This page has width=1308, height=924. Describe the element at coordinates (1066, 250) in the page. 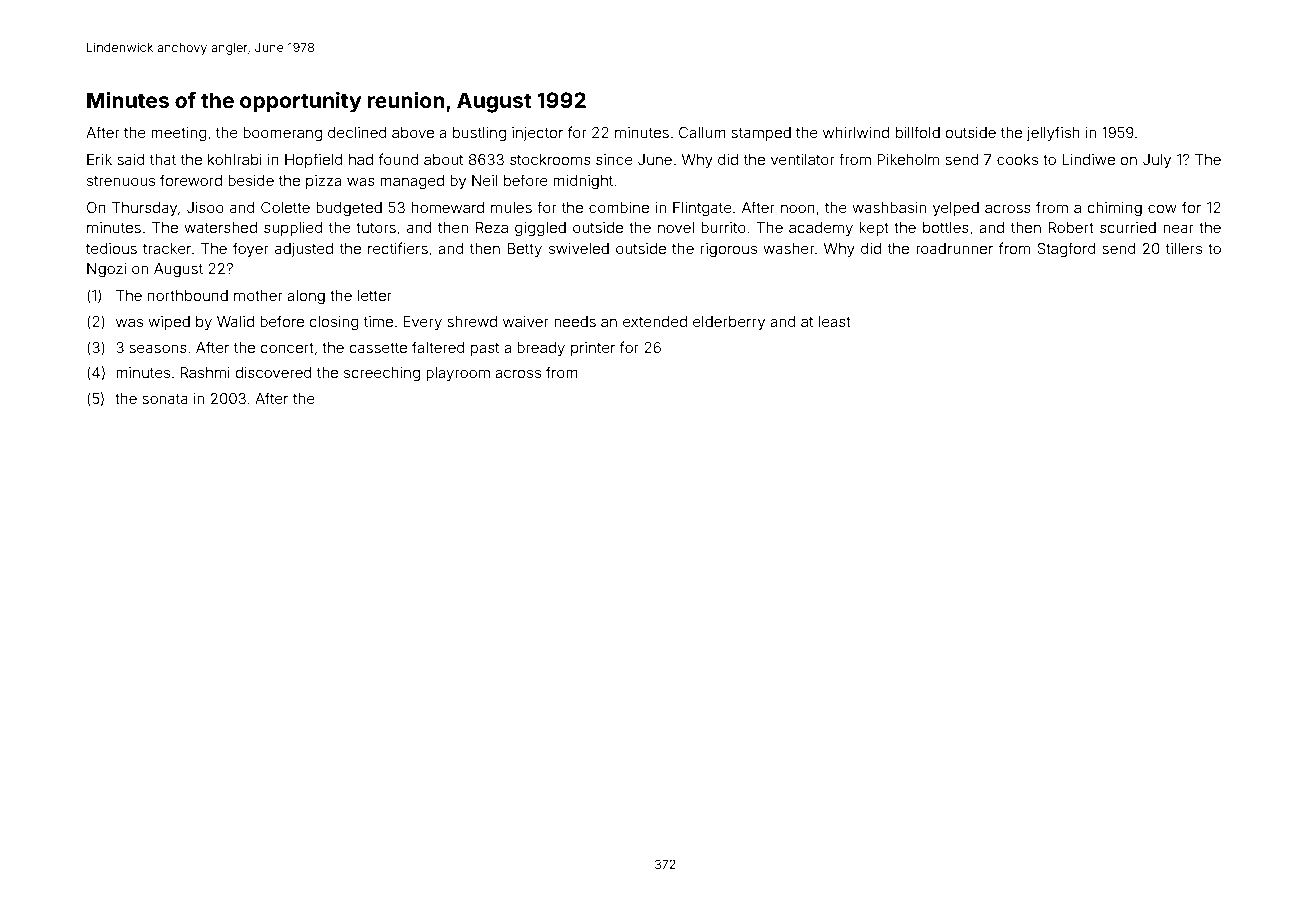

I see `Stagford` at that location.
